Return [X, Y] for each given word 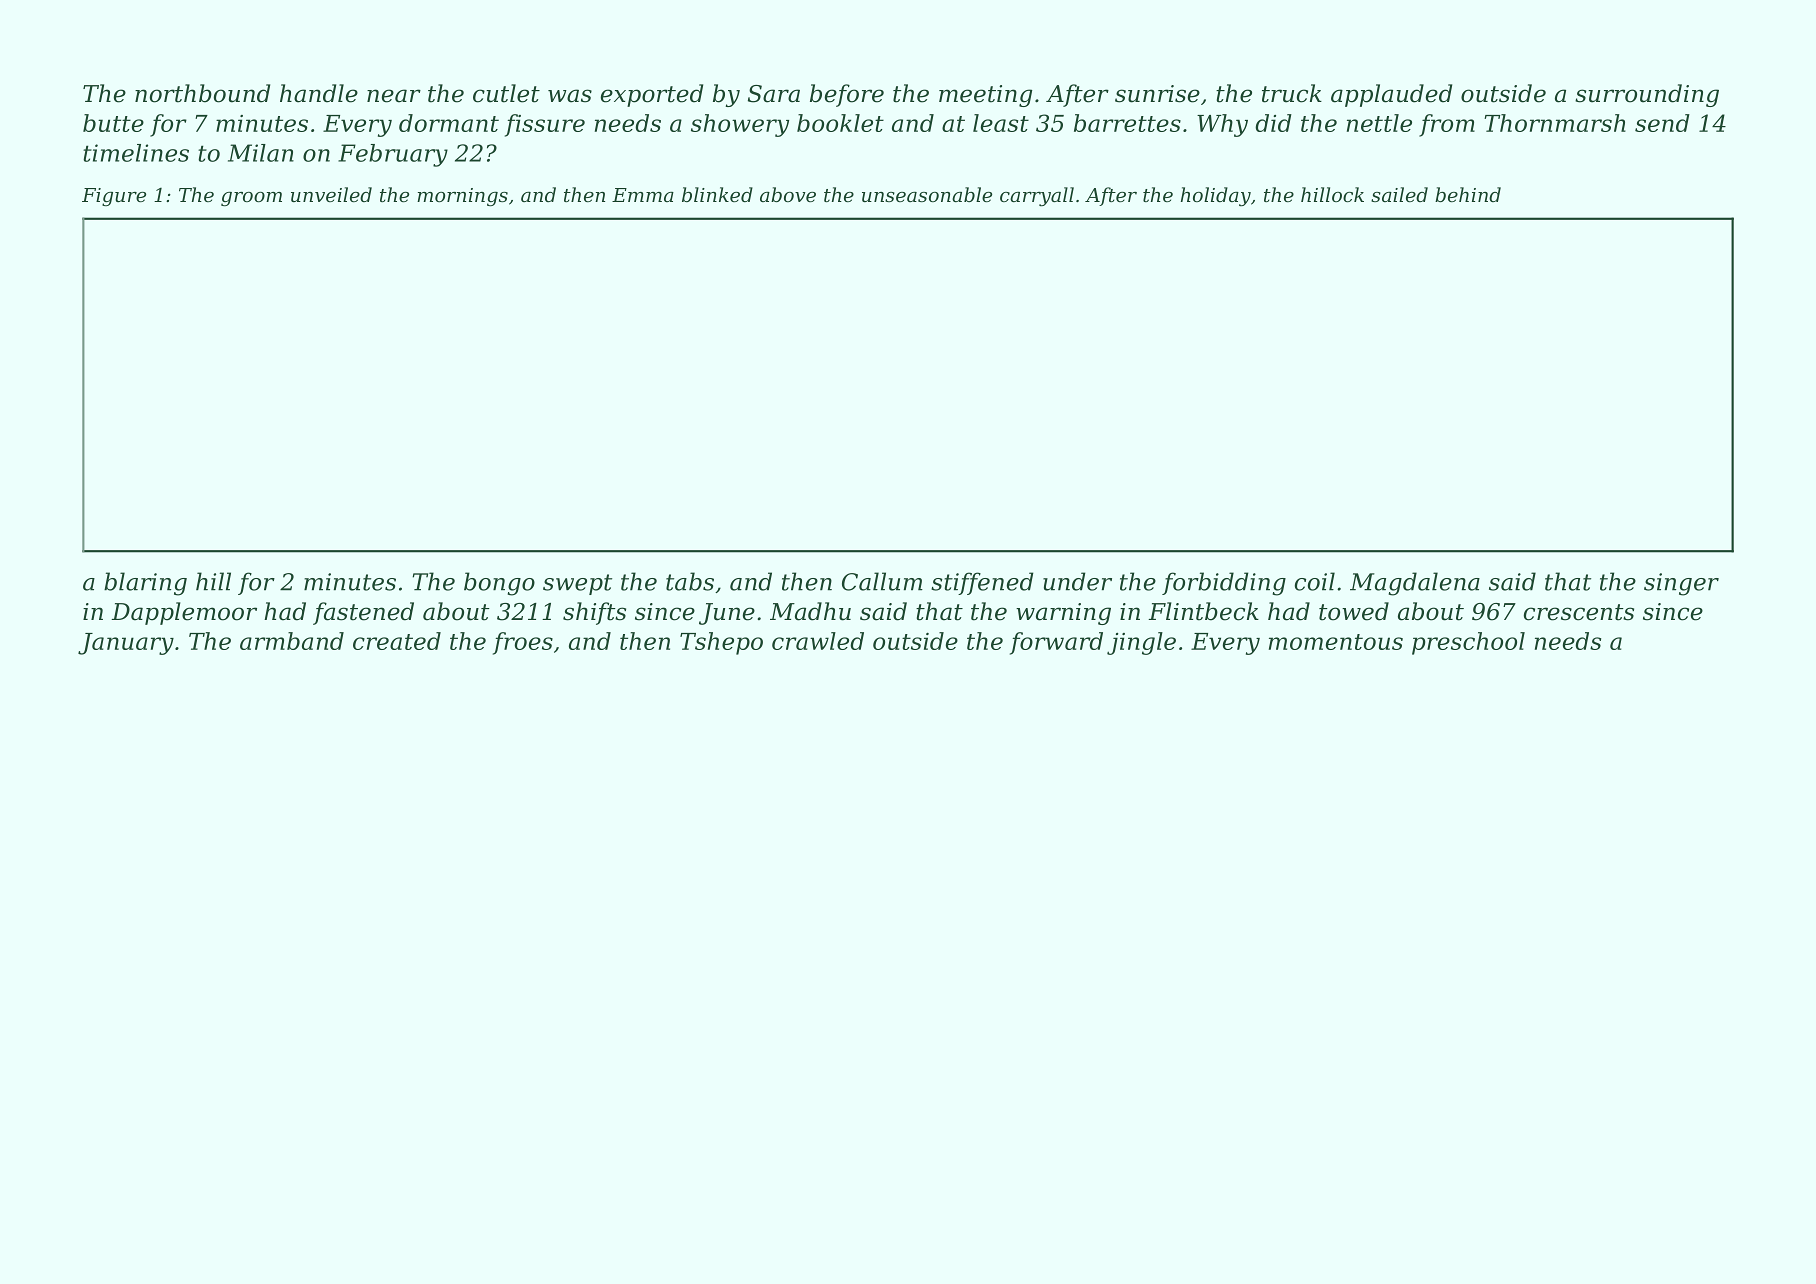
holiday [1216, 196]
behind [1468, 194]
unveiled [331, 194]
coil [1315, 581]
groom [251, 199]
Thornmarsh [1555, 123]
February [393, 155]
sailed [1399, 194]
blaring [145, 584]
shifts [594, 613]
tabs [690, 581]
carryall [1037, 197]
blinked [717, 194]
